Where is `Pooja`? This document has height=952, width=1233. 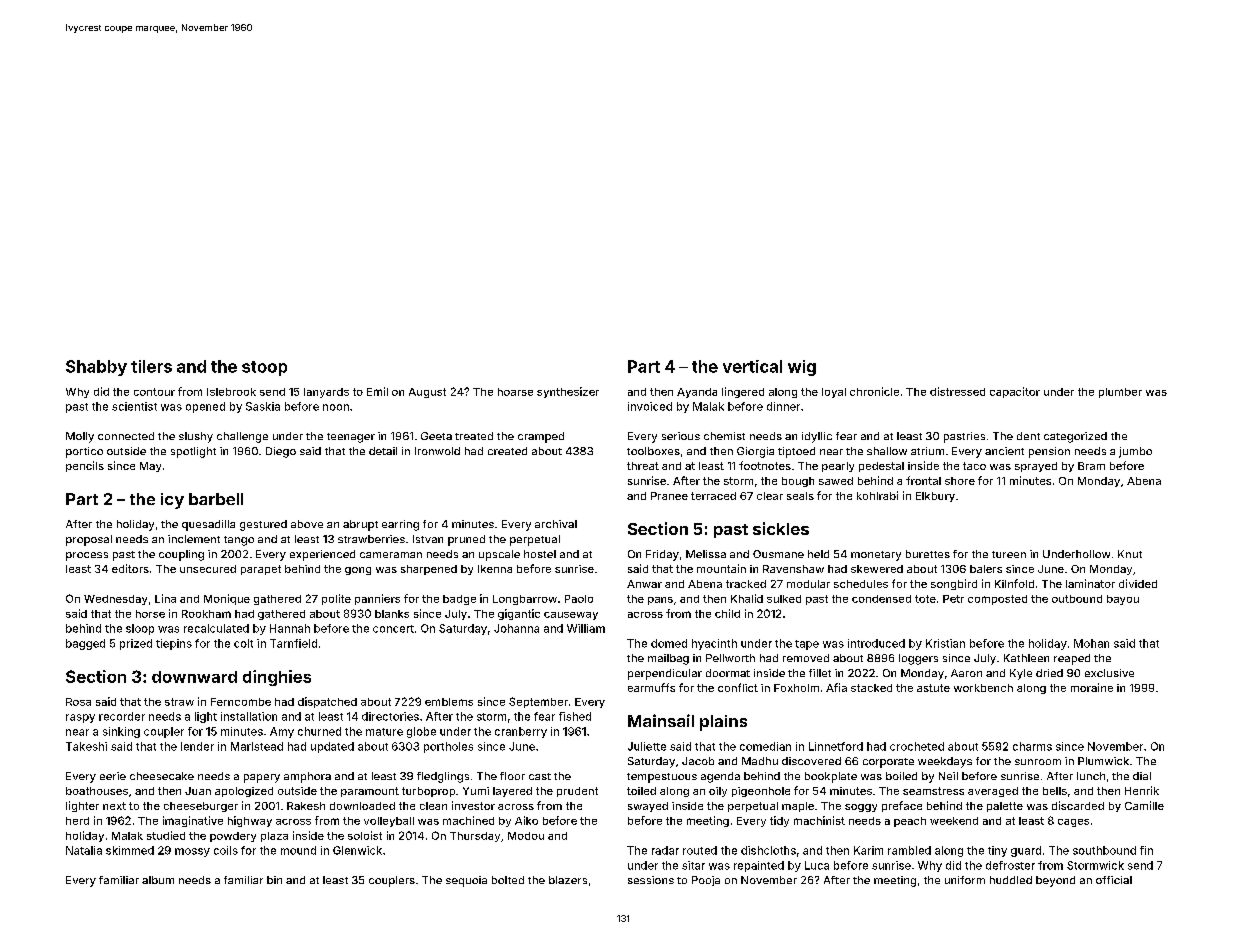
Pooja is located at coordinates (706, 881).
